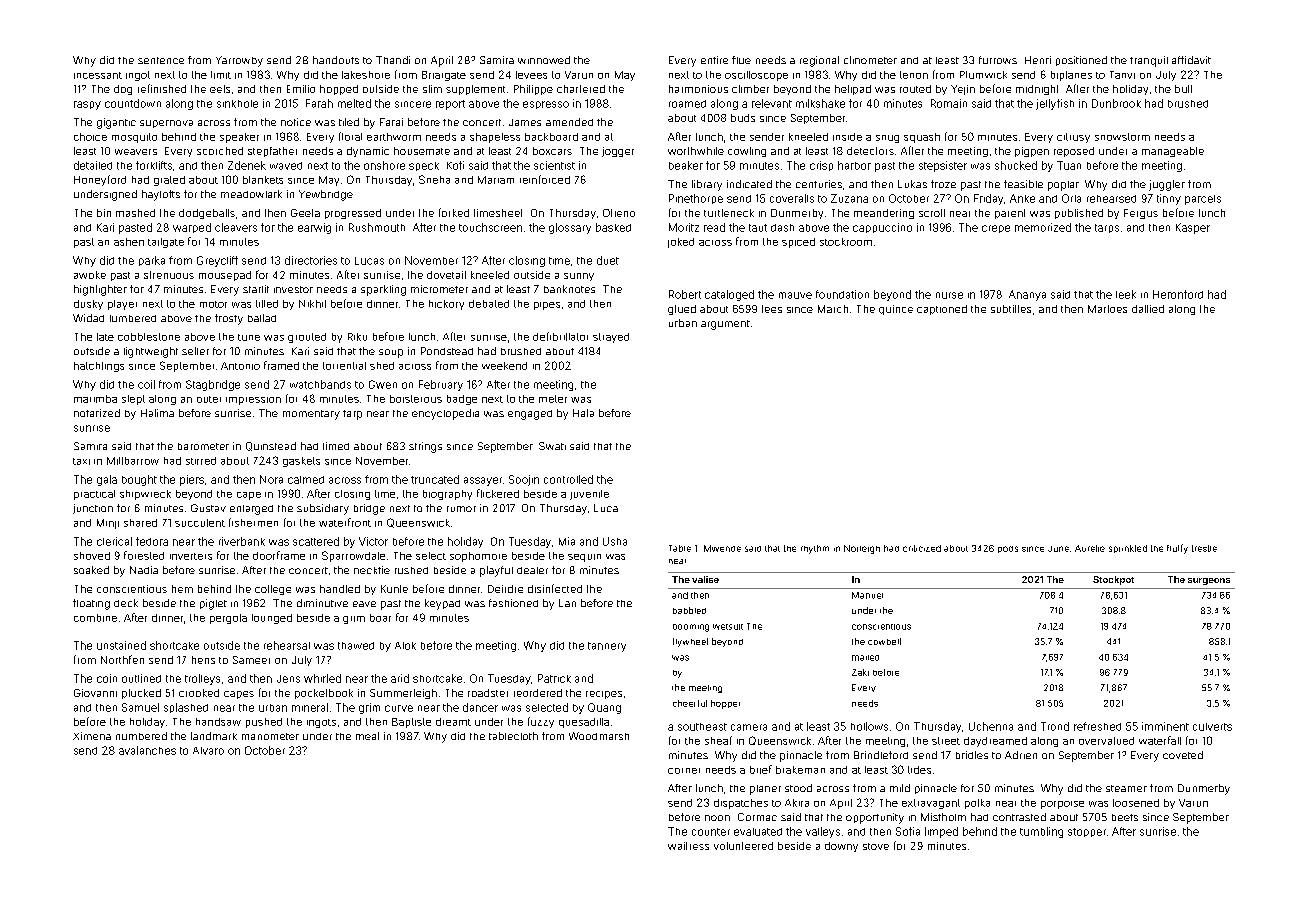 The height and width of the page is (924, 1308). What do you see at coordinates (154, 165) in the page?
I see `forklifts` at bounding box center [154, 165].
